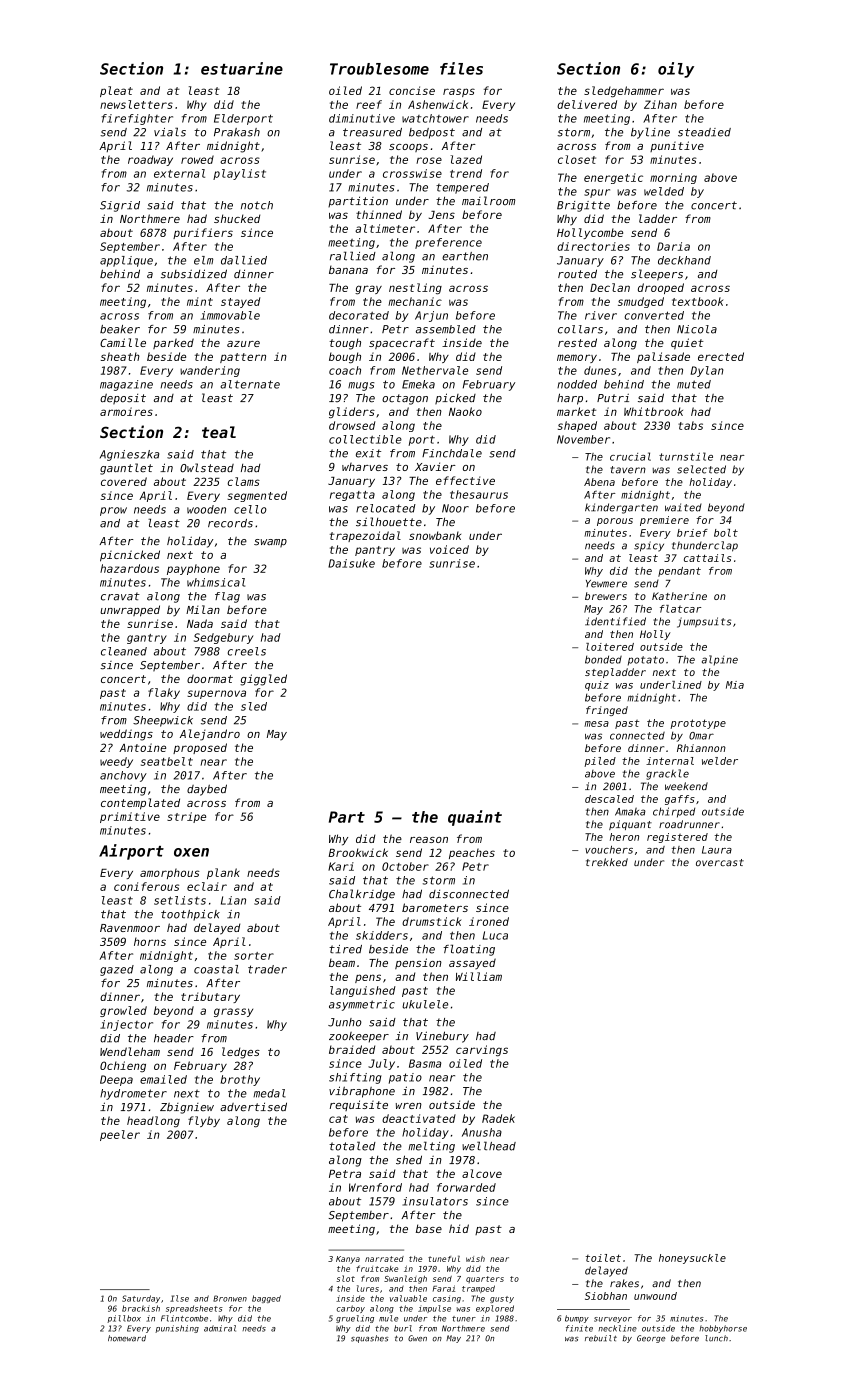  What do you see at coordinates (242, 68) in the page?
I see `estuarine` at bounding box center [242, 68].
